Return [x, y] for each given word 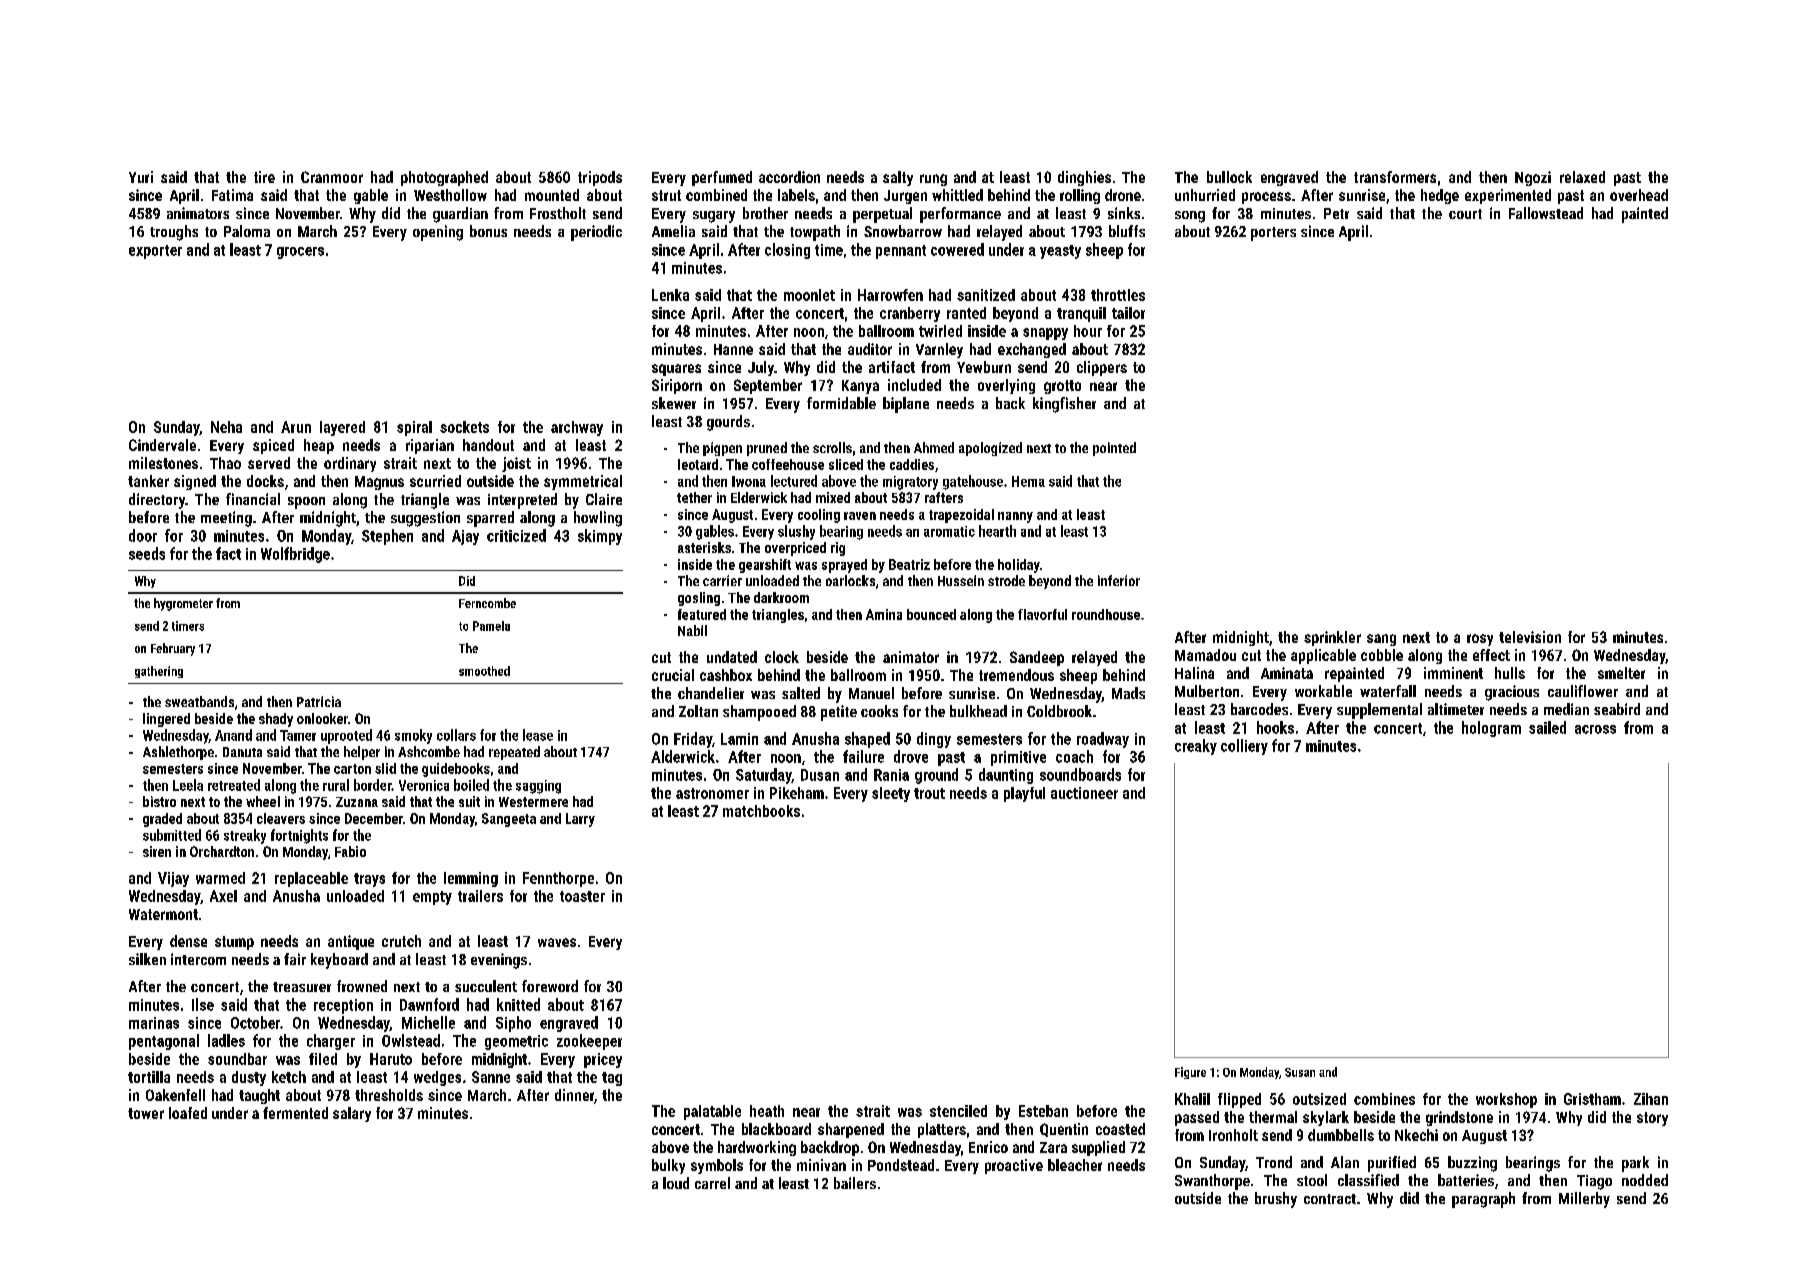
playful [1024, 794]
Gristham [1592, 1099]
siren [157, 851]
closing [787, 251]
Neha [226, 427]
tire [264, 177]
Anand [233, 735]
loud [676, 1183]
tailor [1128, 313]
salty [898, 178]
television [1530, 637]
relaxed [1582, 177]
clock [782, 657]
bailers [855, 1183]
